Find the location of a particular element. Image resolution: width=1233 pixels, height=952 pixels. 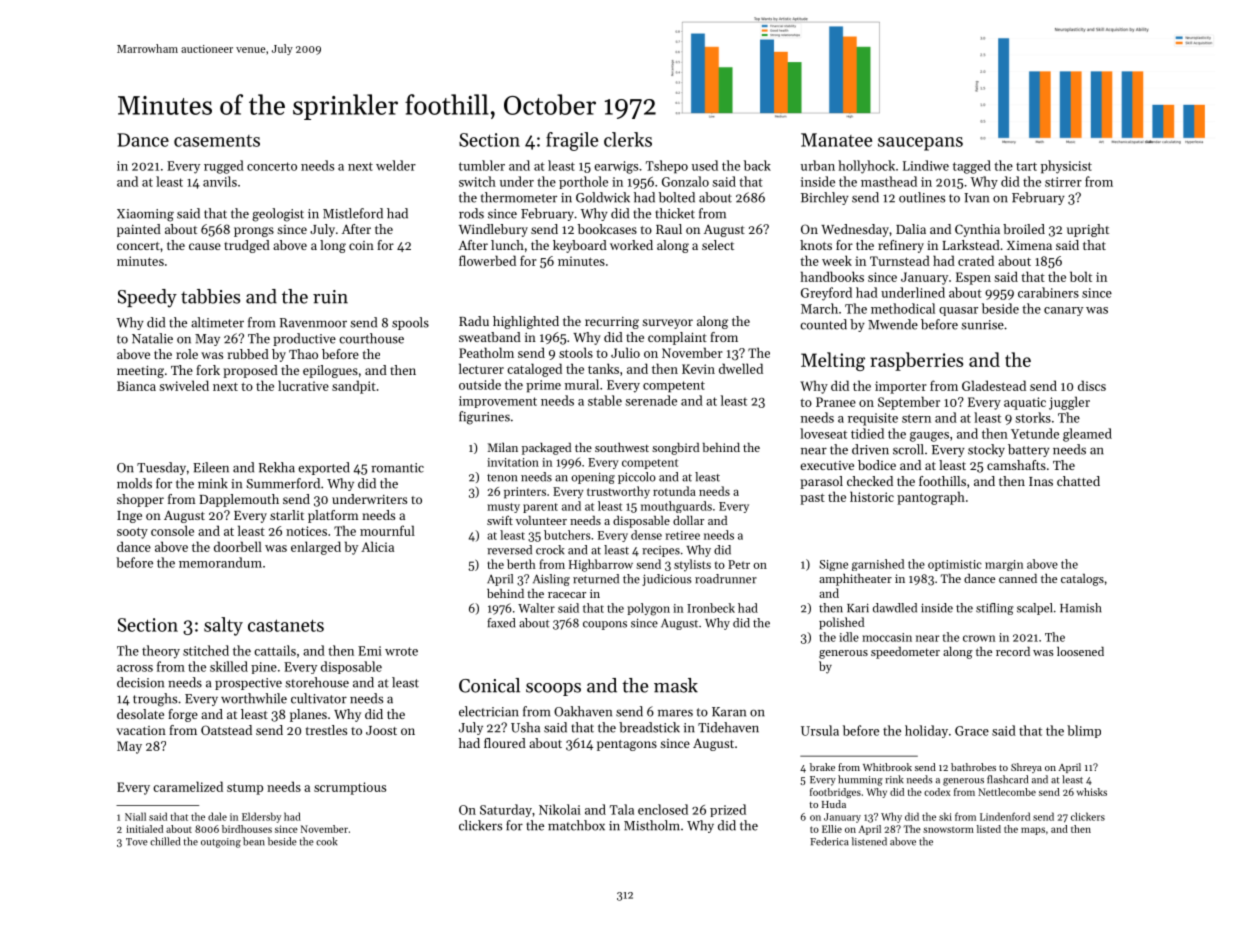

welder is located at coordinates (396, 165).
